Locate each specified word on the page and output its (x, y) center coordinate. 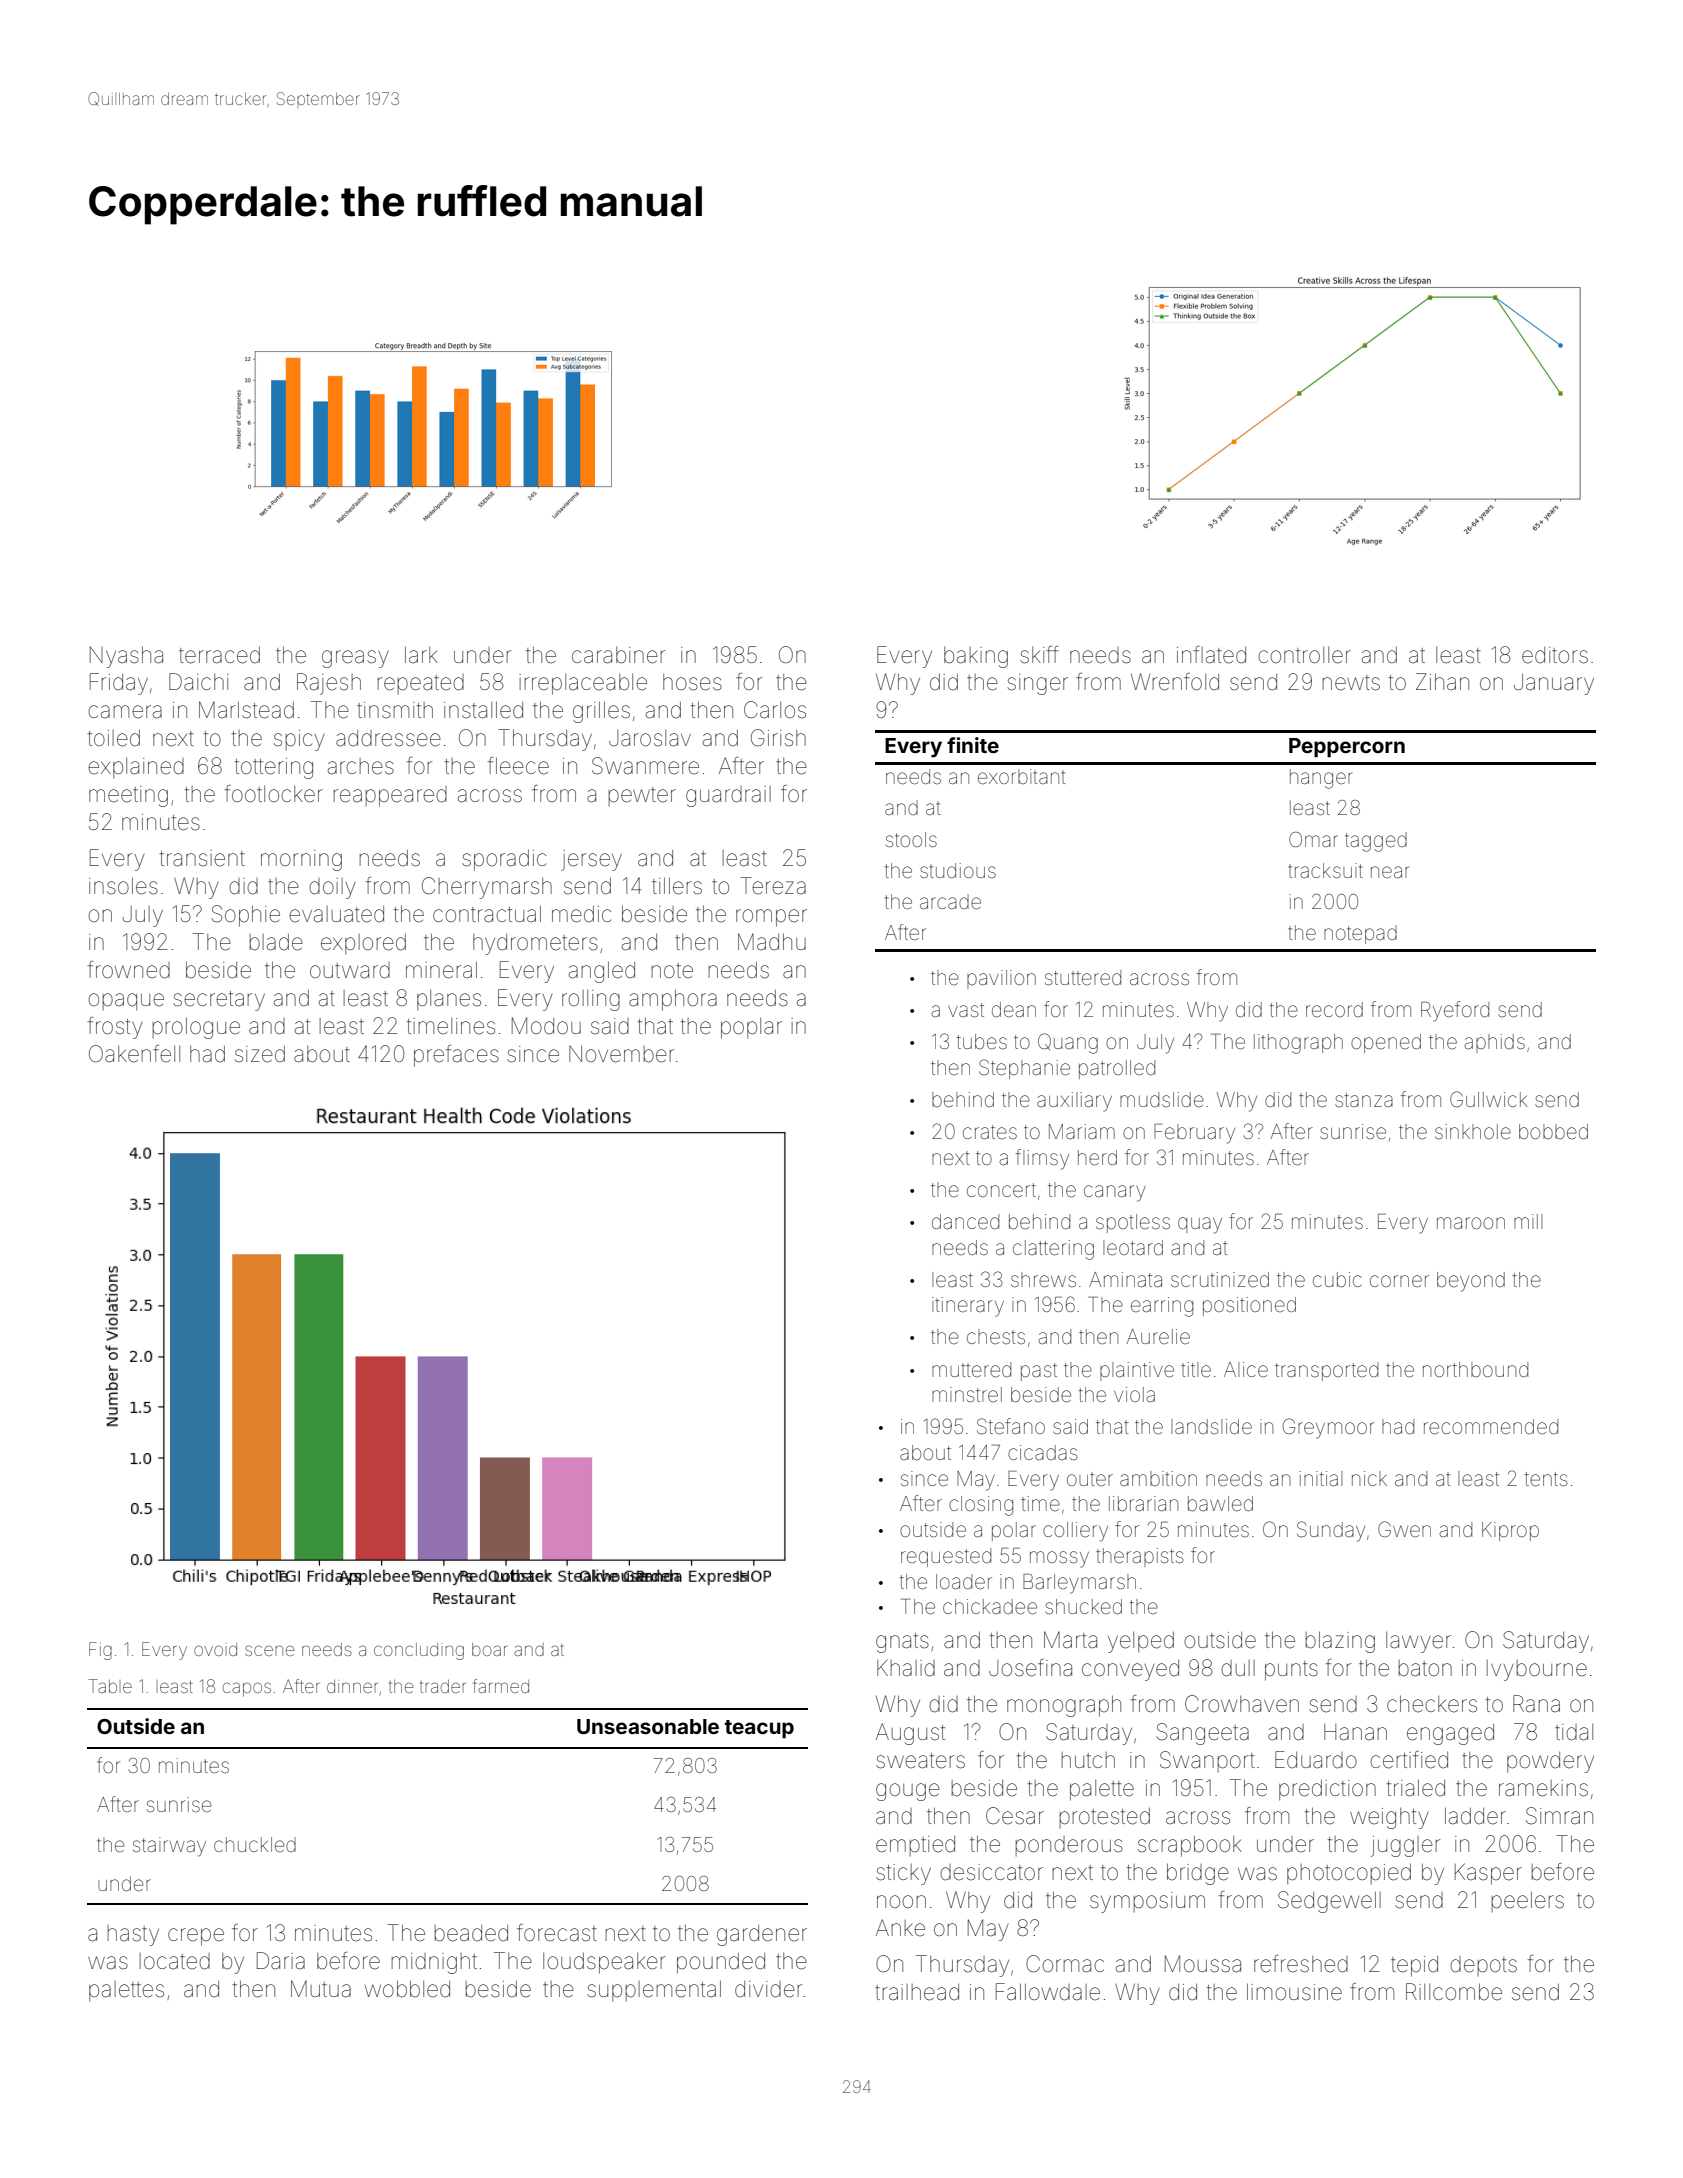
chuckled (255, 1844)
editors (1555, 655)
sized (260, 1054)
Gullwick (1488, 1099)
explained (136, 768)
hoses (692, 682)
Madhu (772, 942)
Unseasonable (648, 1726)
